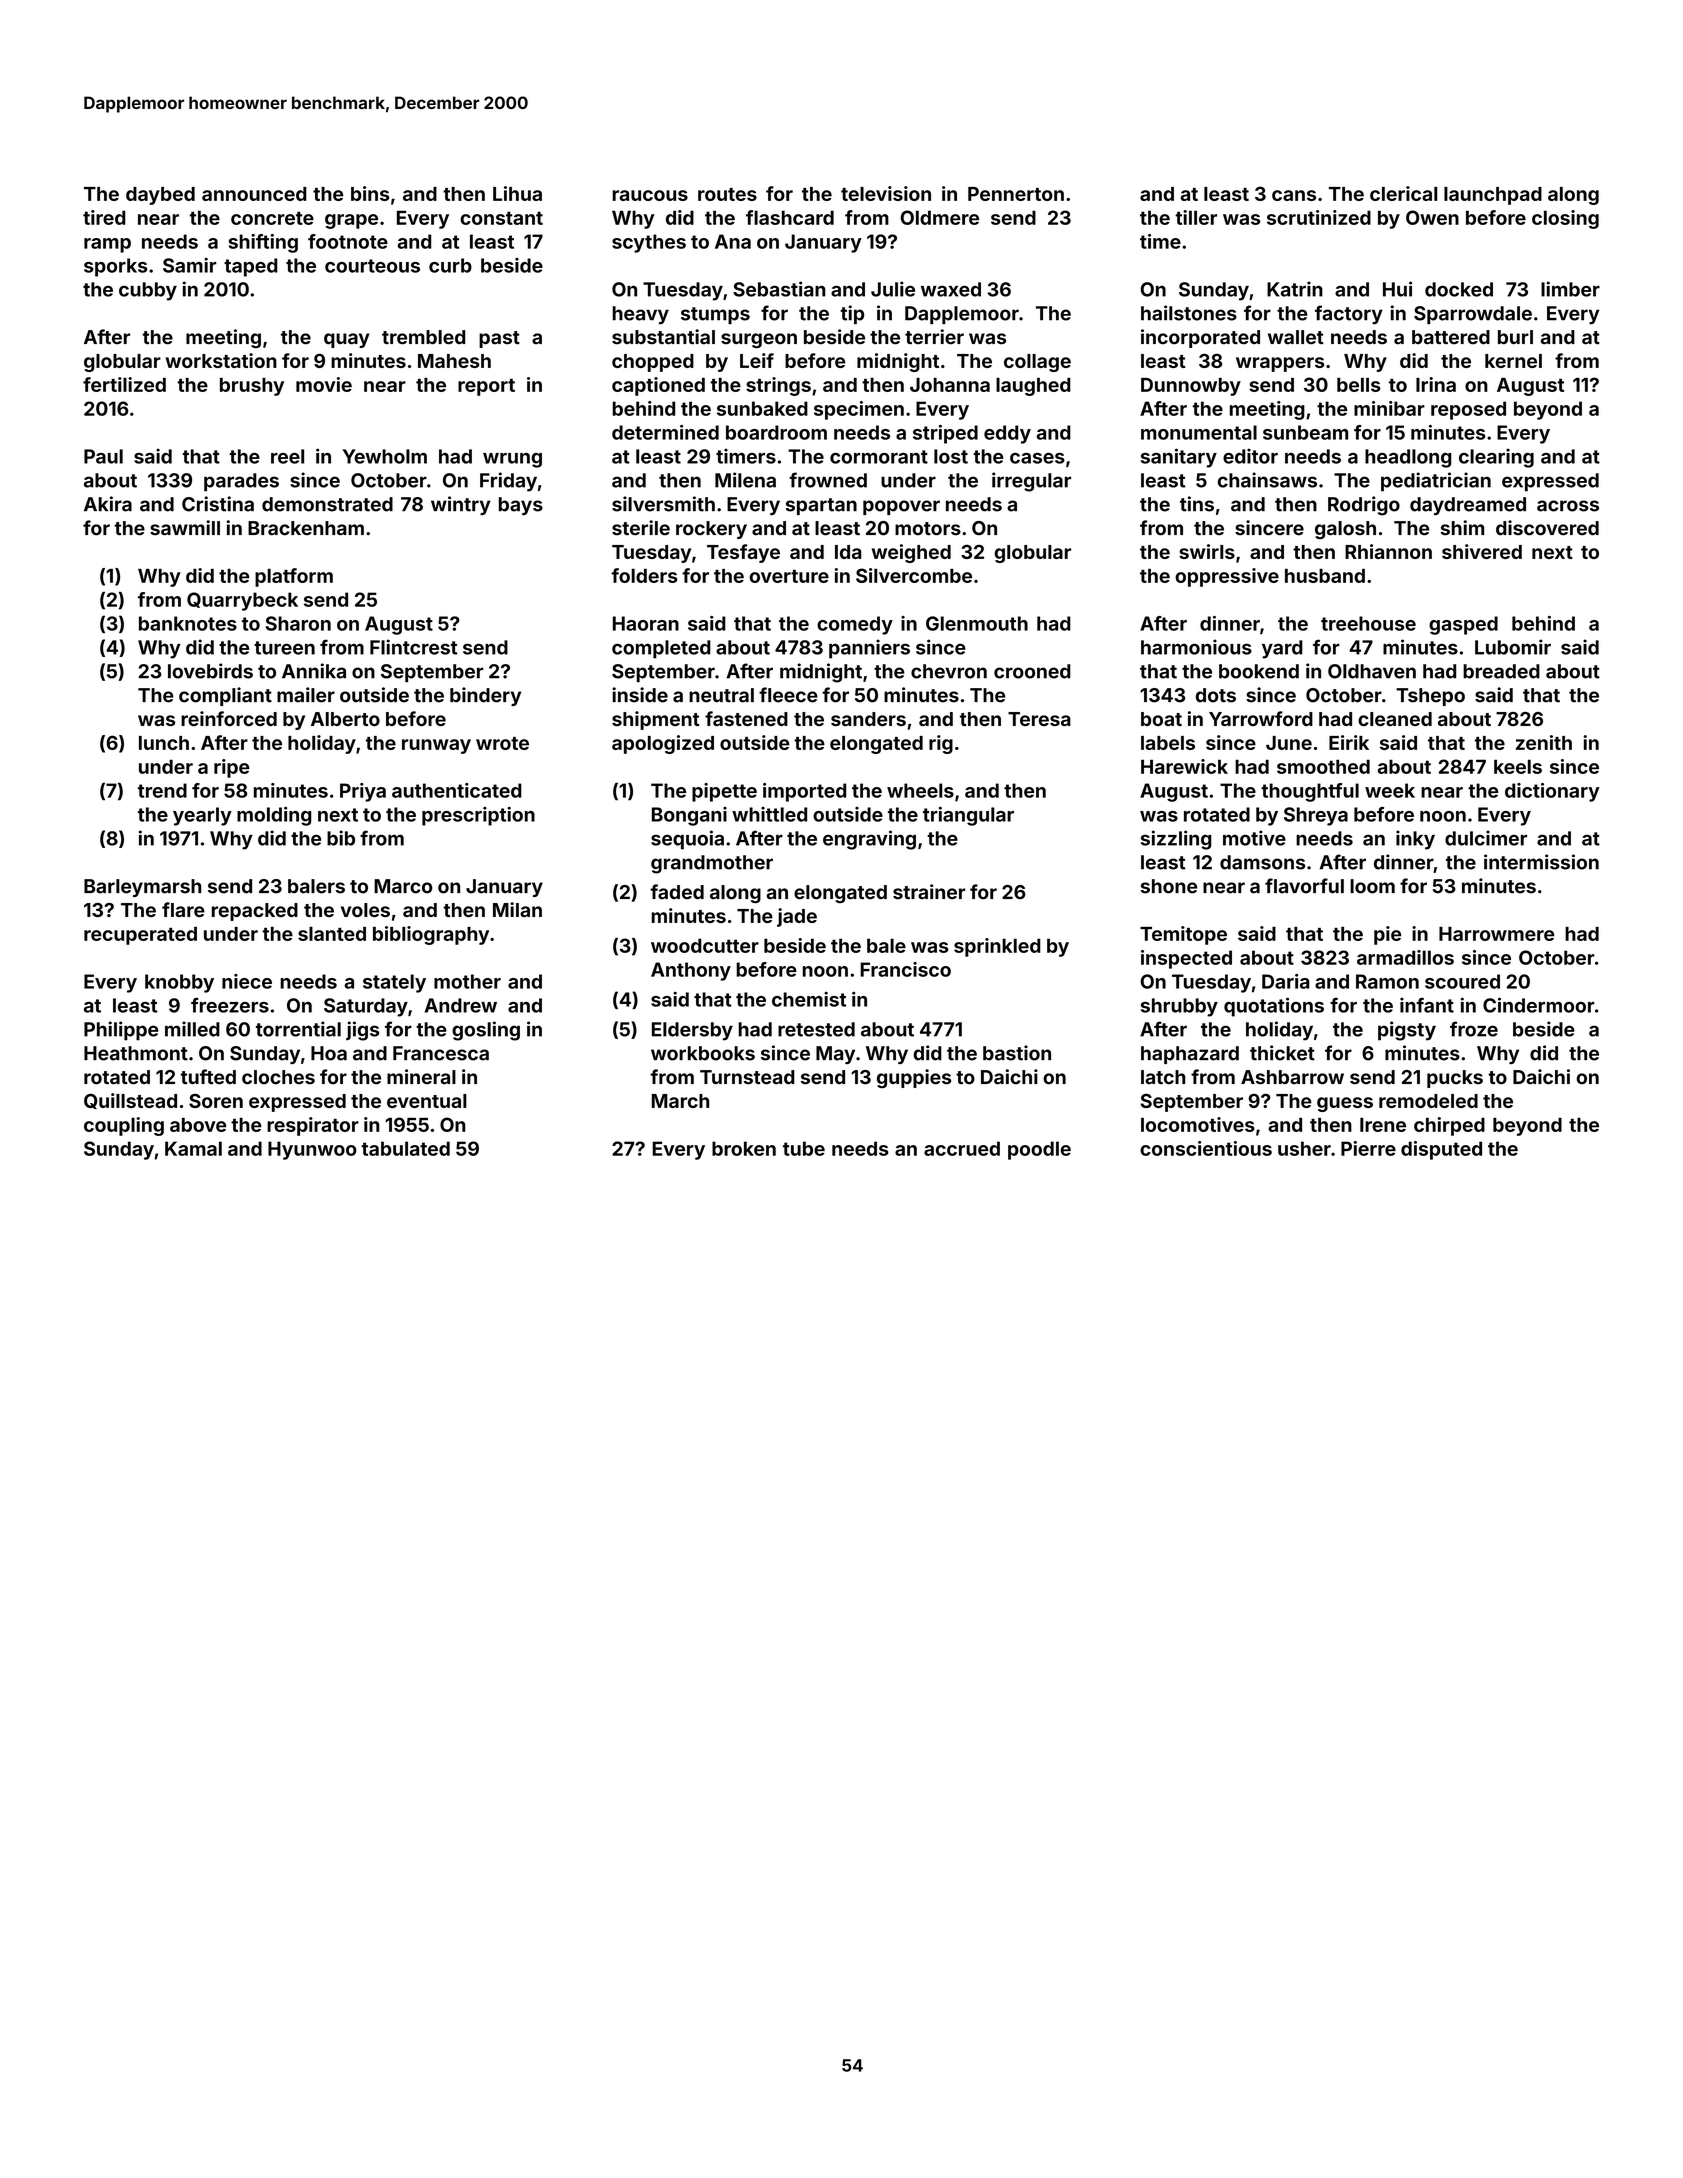  What do you see at coordinates (934, 337) in the screenshot?
I see `terrier` at bounding box center [934, 337].
